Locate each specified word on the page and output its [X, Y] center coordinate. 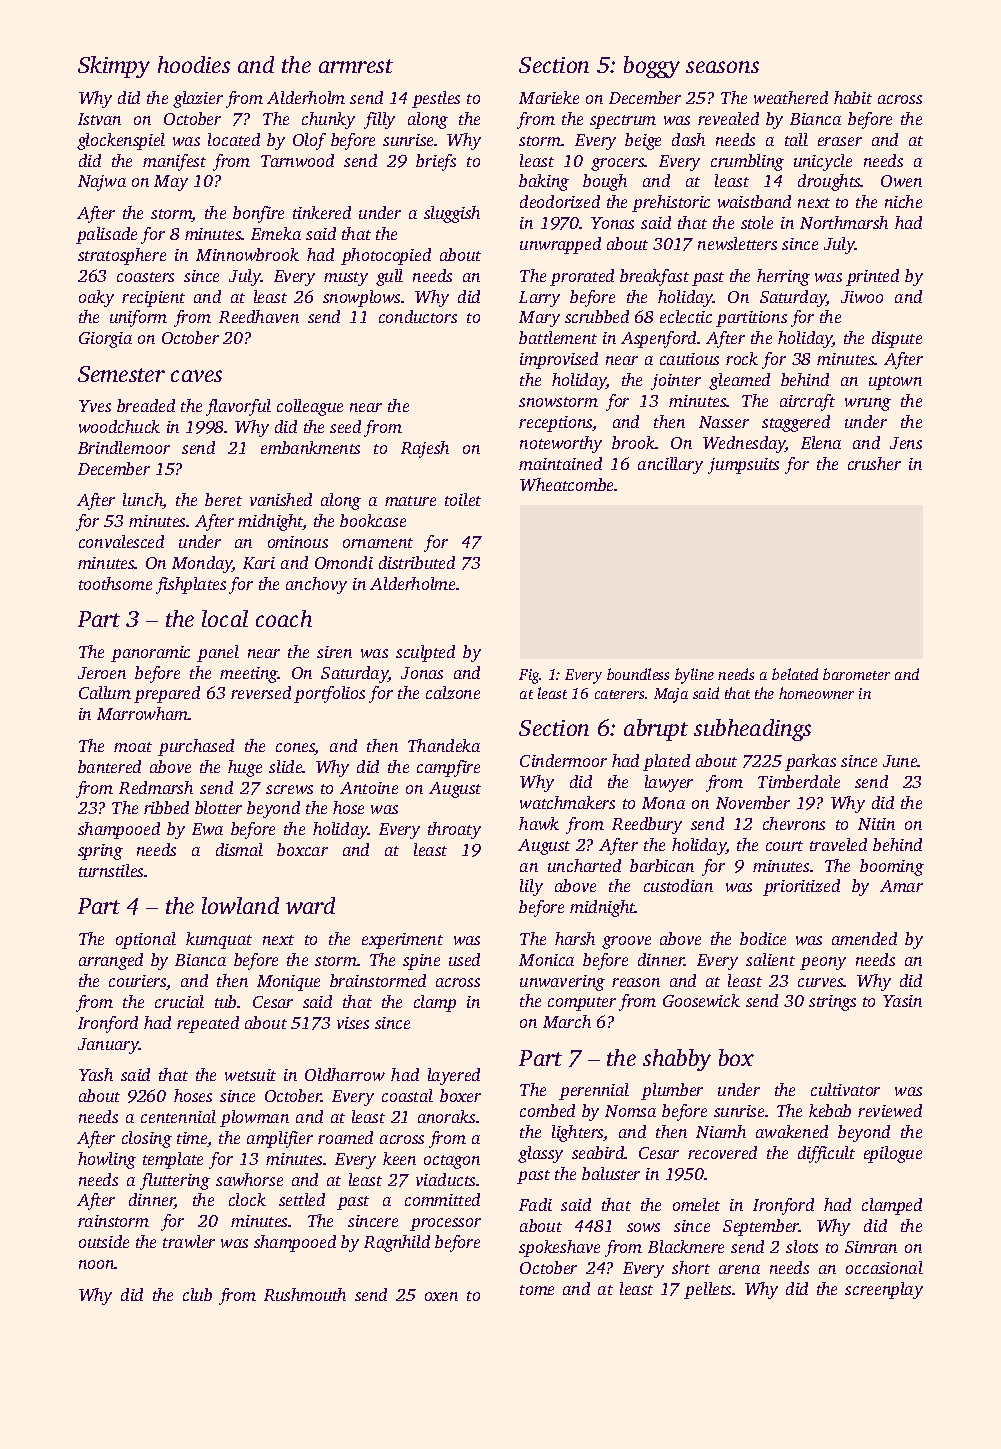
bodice [763, 938]
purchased [196, 747]
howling [107, 1160]
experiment [402, 941]
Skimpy [114, 67]
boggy [652, 67]
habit [853, 97]
